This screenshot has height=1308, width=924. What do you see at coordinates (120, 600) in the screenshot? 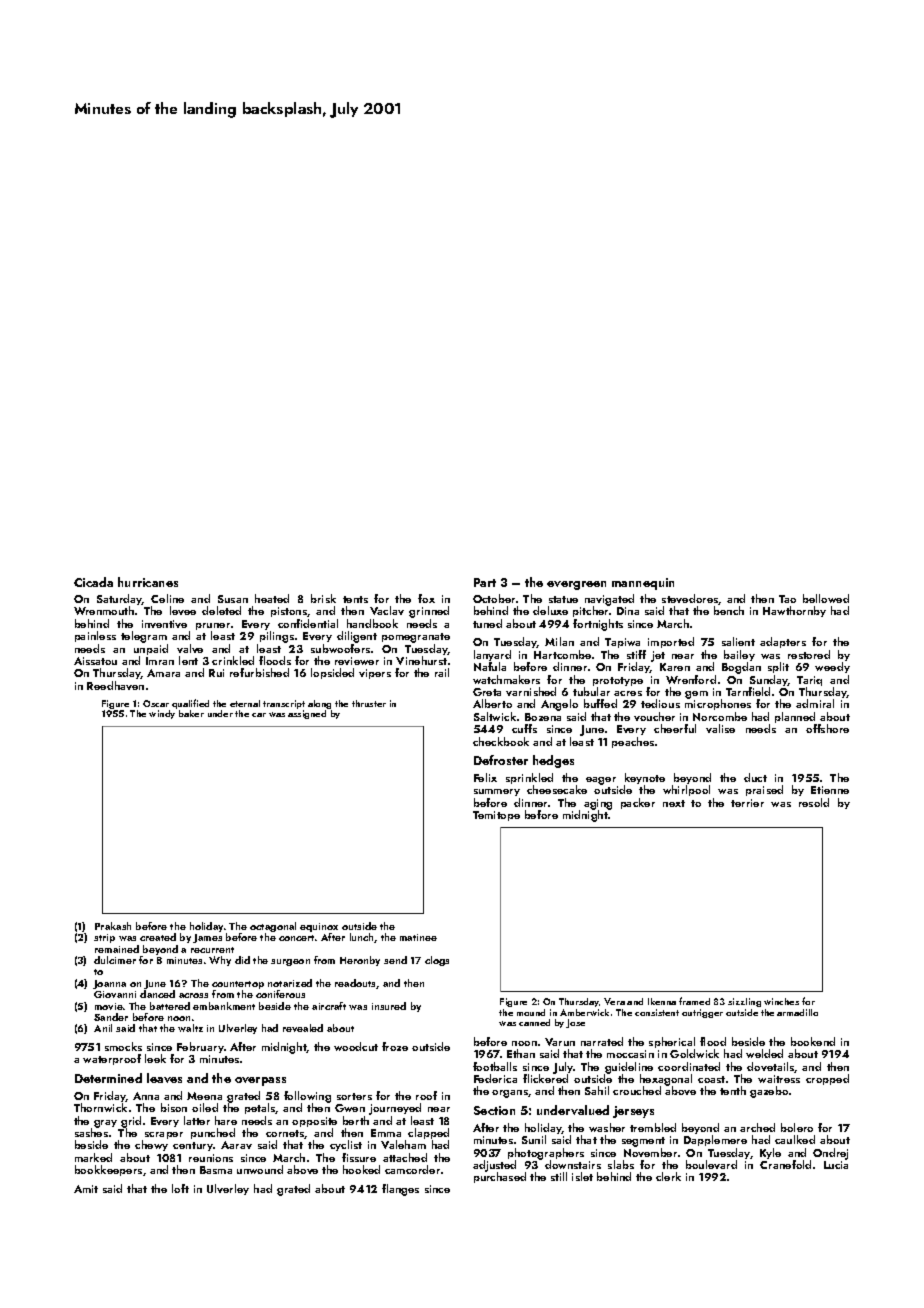
I see `Saturday` at bounding box center [120, 600].
